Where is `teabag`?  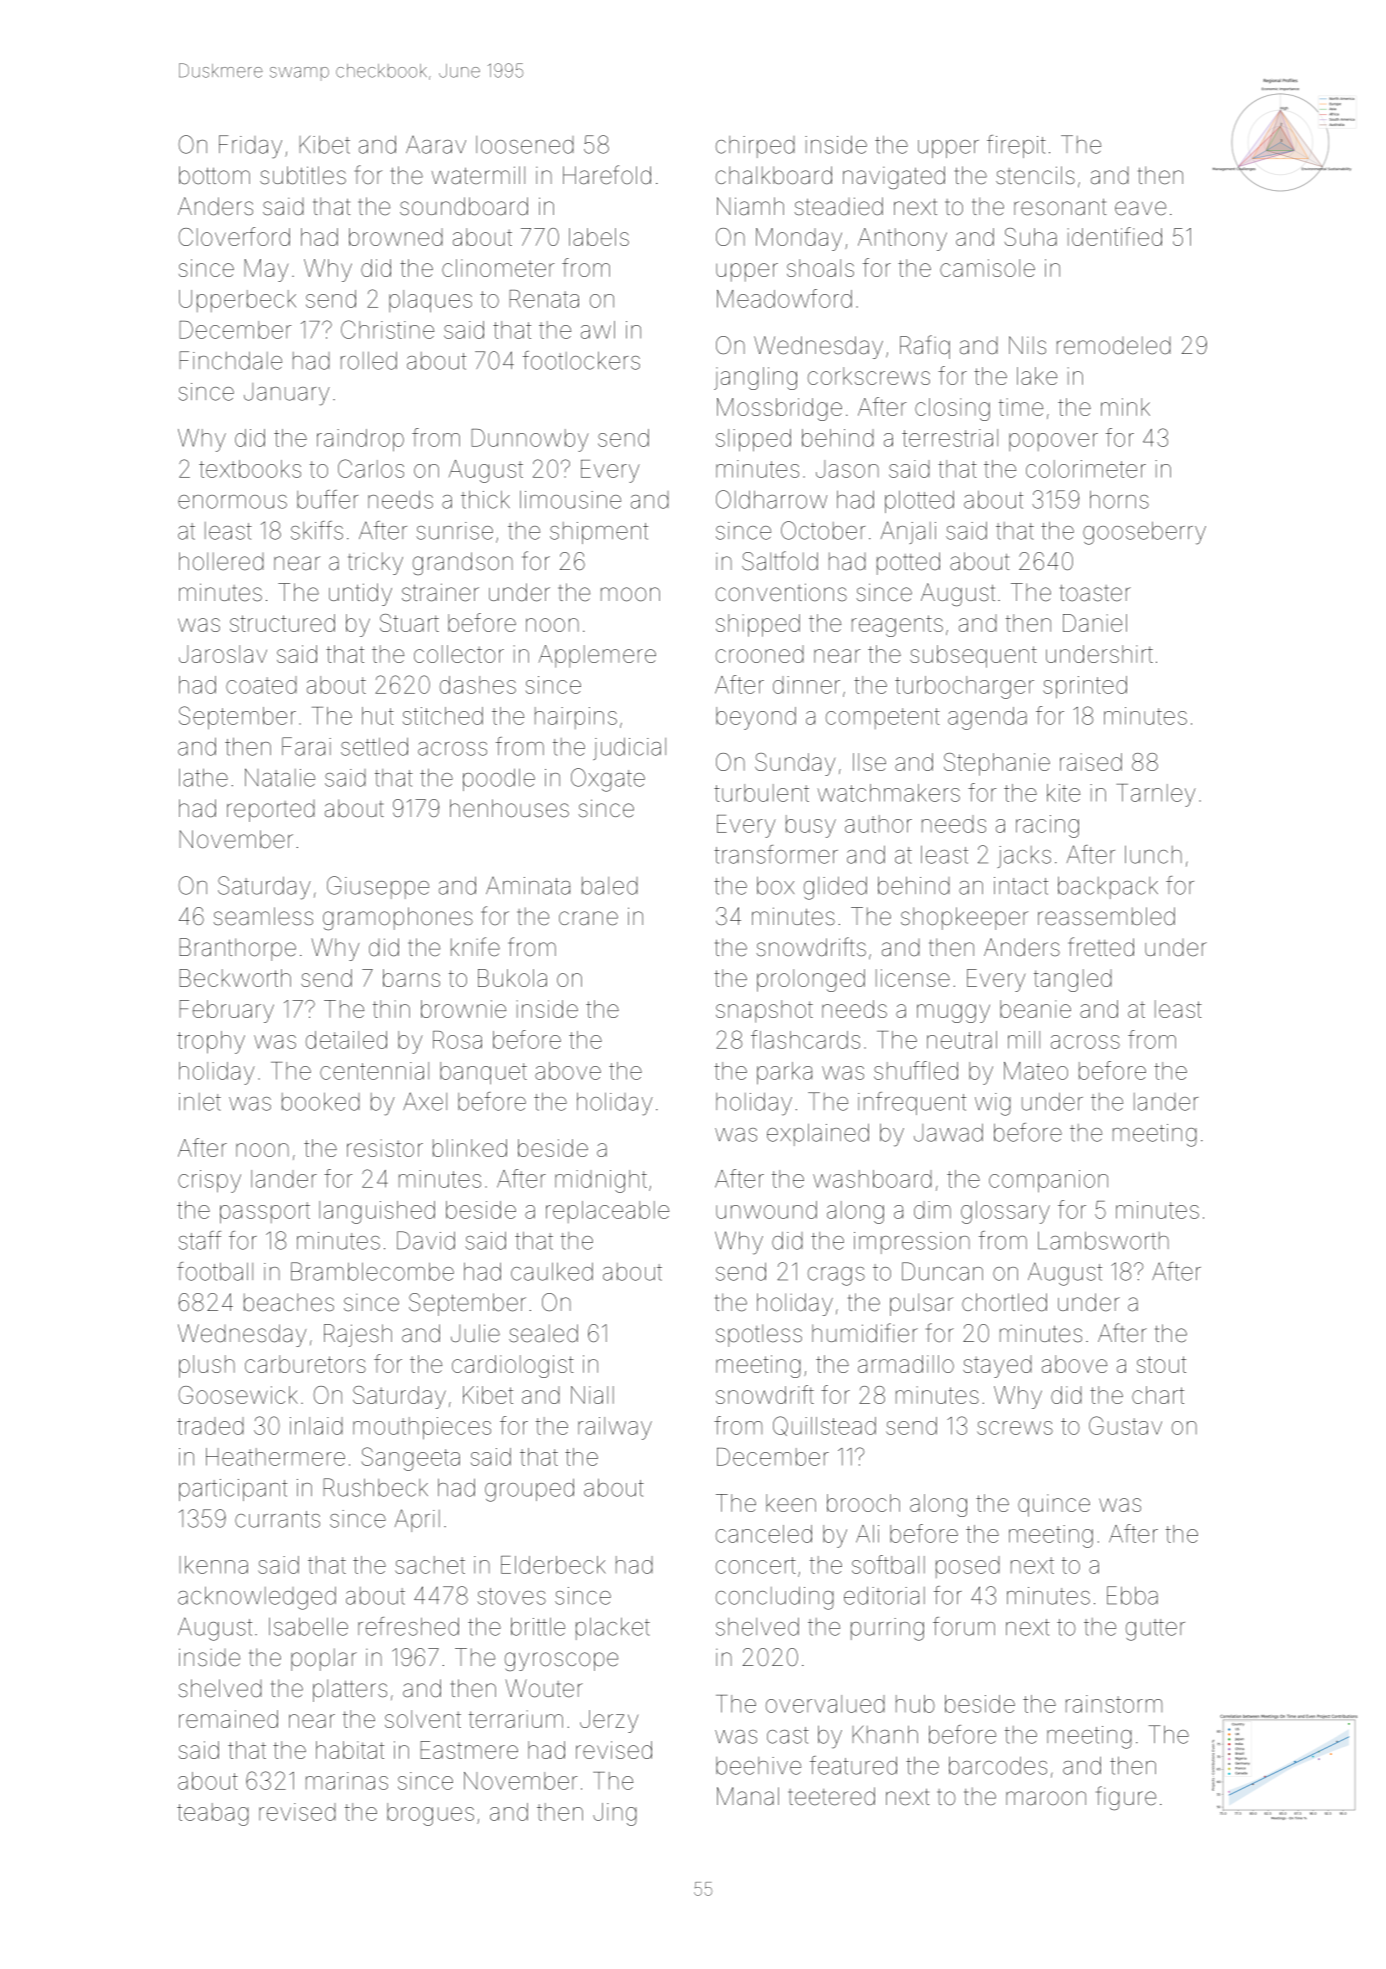 teabag is located at coordinates (213, 1814).
